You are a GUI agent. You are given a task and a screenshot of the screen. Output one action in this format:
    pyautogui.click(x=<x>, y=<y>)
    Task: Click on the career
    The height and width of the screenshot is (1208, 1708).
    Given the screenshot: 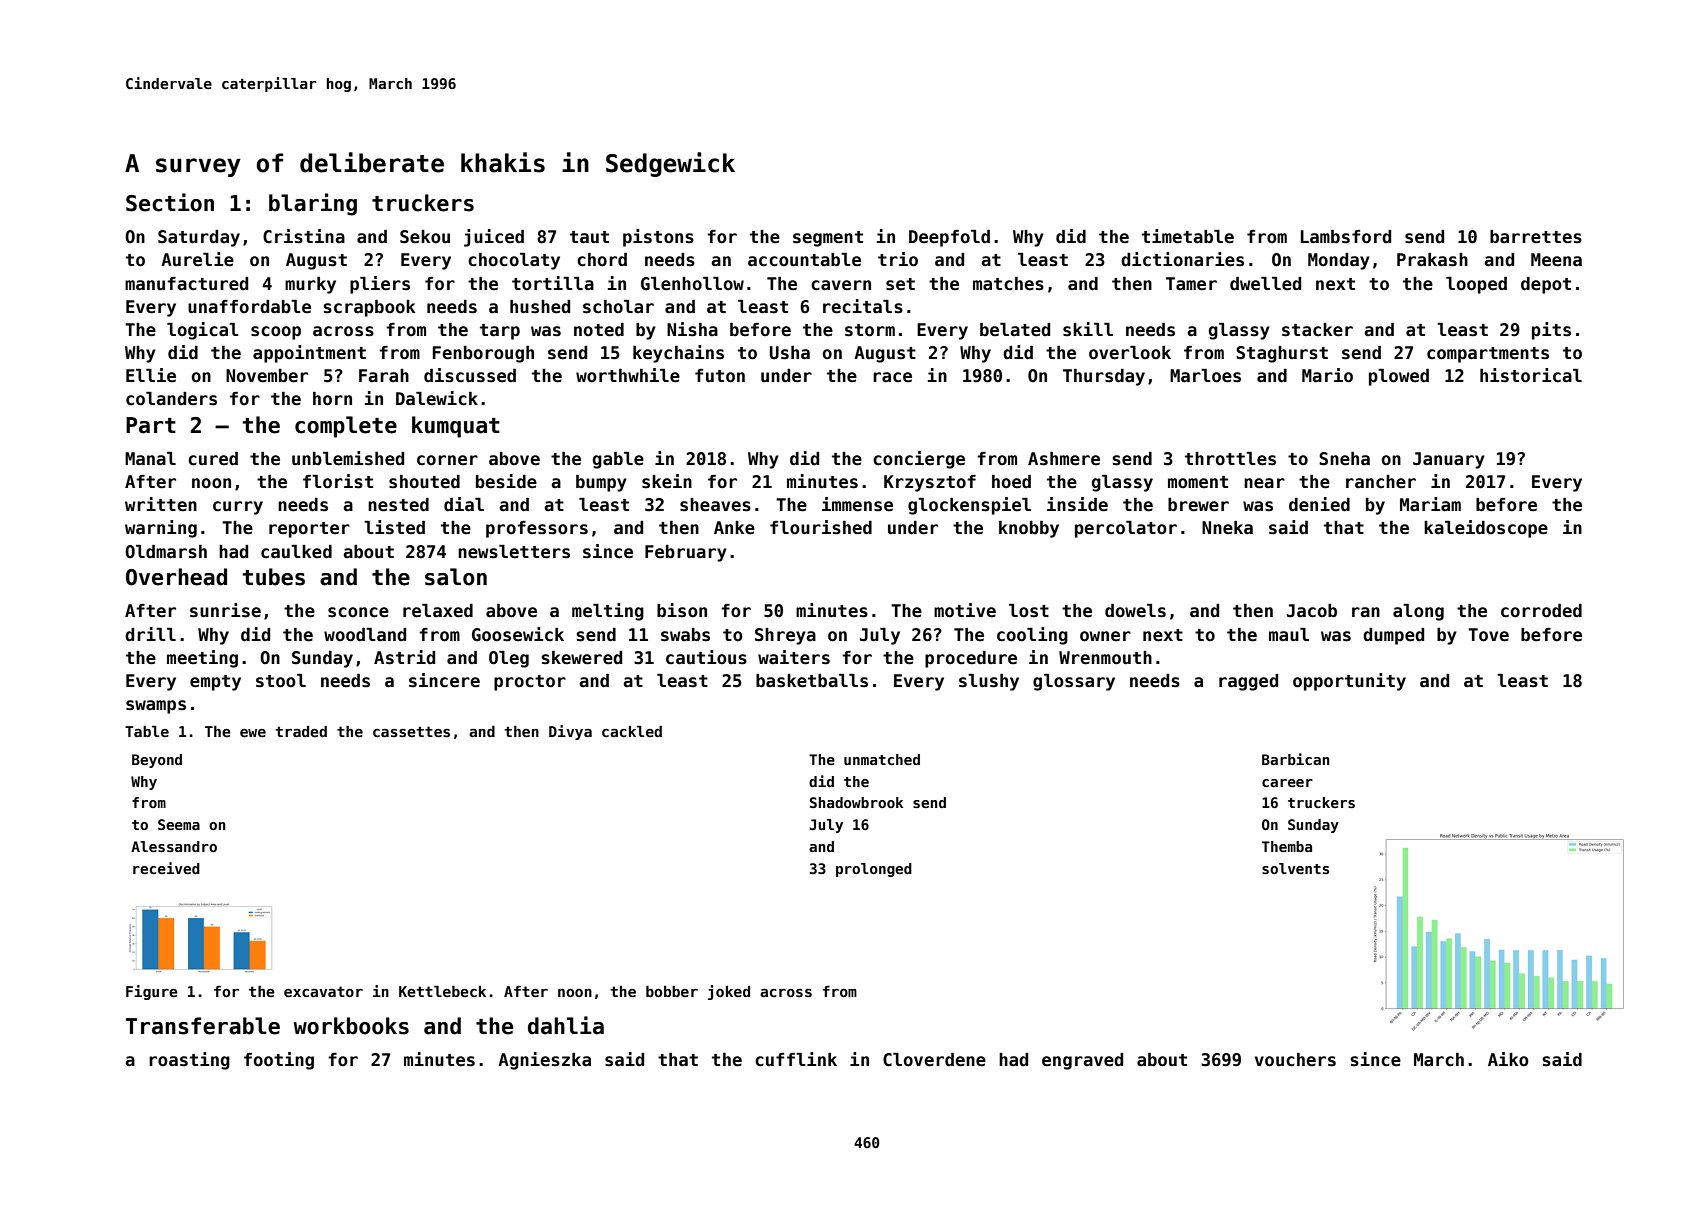 What is the action you would take?
    pyautogui.click(x=1287, y=783)
